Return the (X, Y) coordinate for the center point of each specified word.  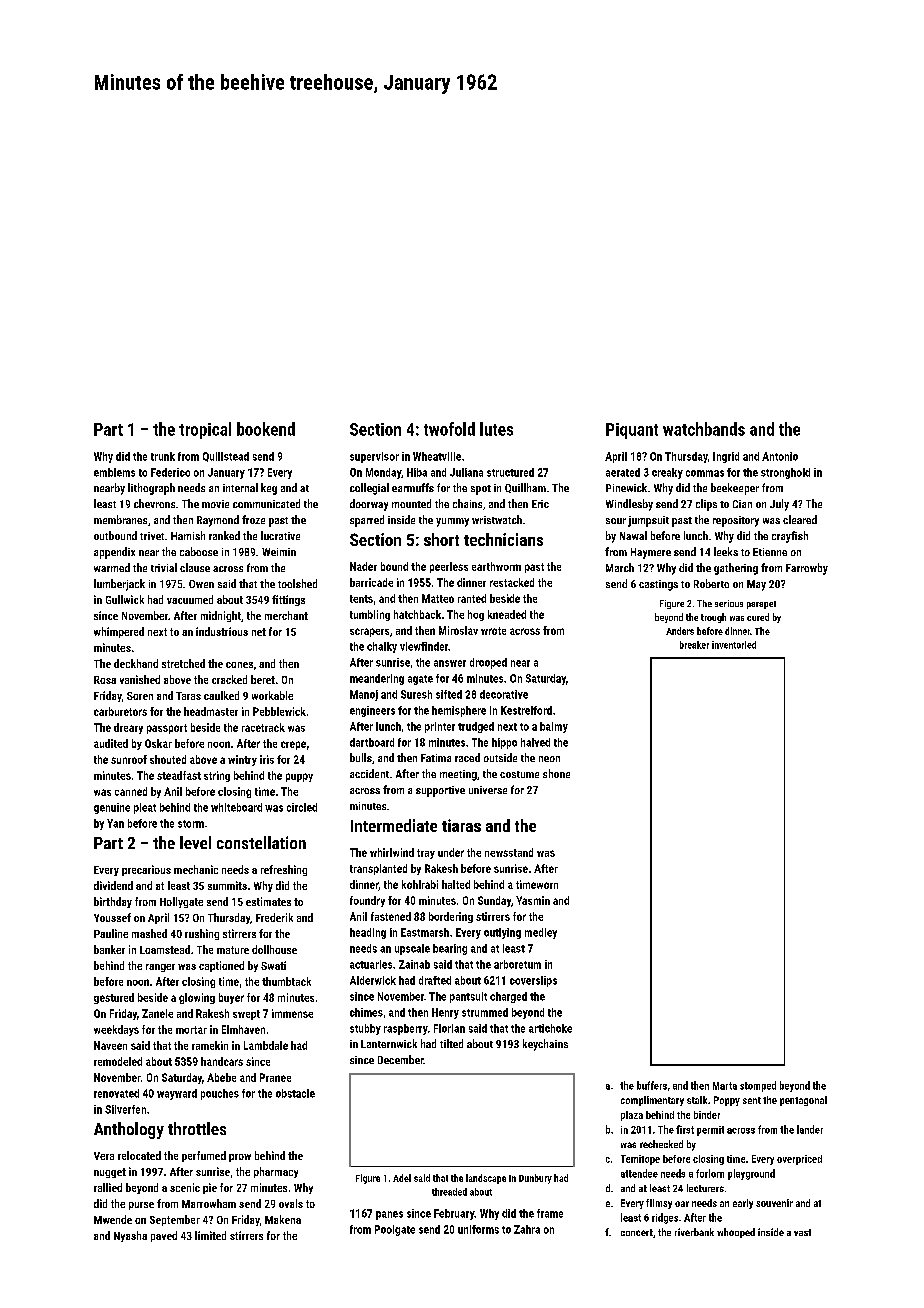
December (401, 1059)
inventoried (734, 645)
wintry (242, 760)
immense (292, 1013)
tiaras (461, 825)
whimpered (119, 632)
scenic (185, 1187)
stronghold (785, 473)
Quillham (525, 488)
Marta (725, 1086)
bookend (266, 429)
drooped (488, 663)
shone (556, 773)
